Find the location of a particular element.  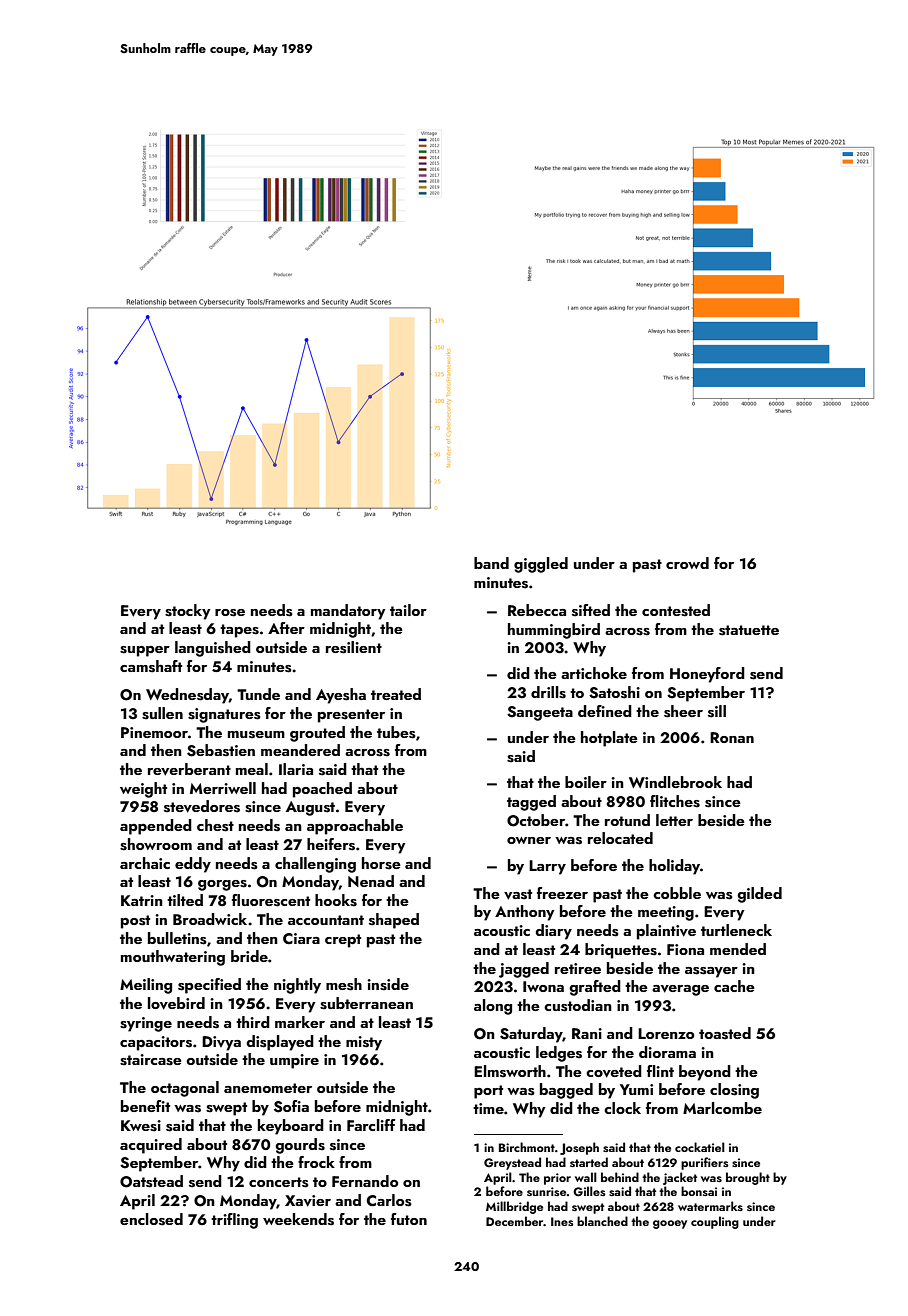

crowd is located at coordinates (687, 563).
